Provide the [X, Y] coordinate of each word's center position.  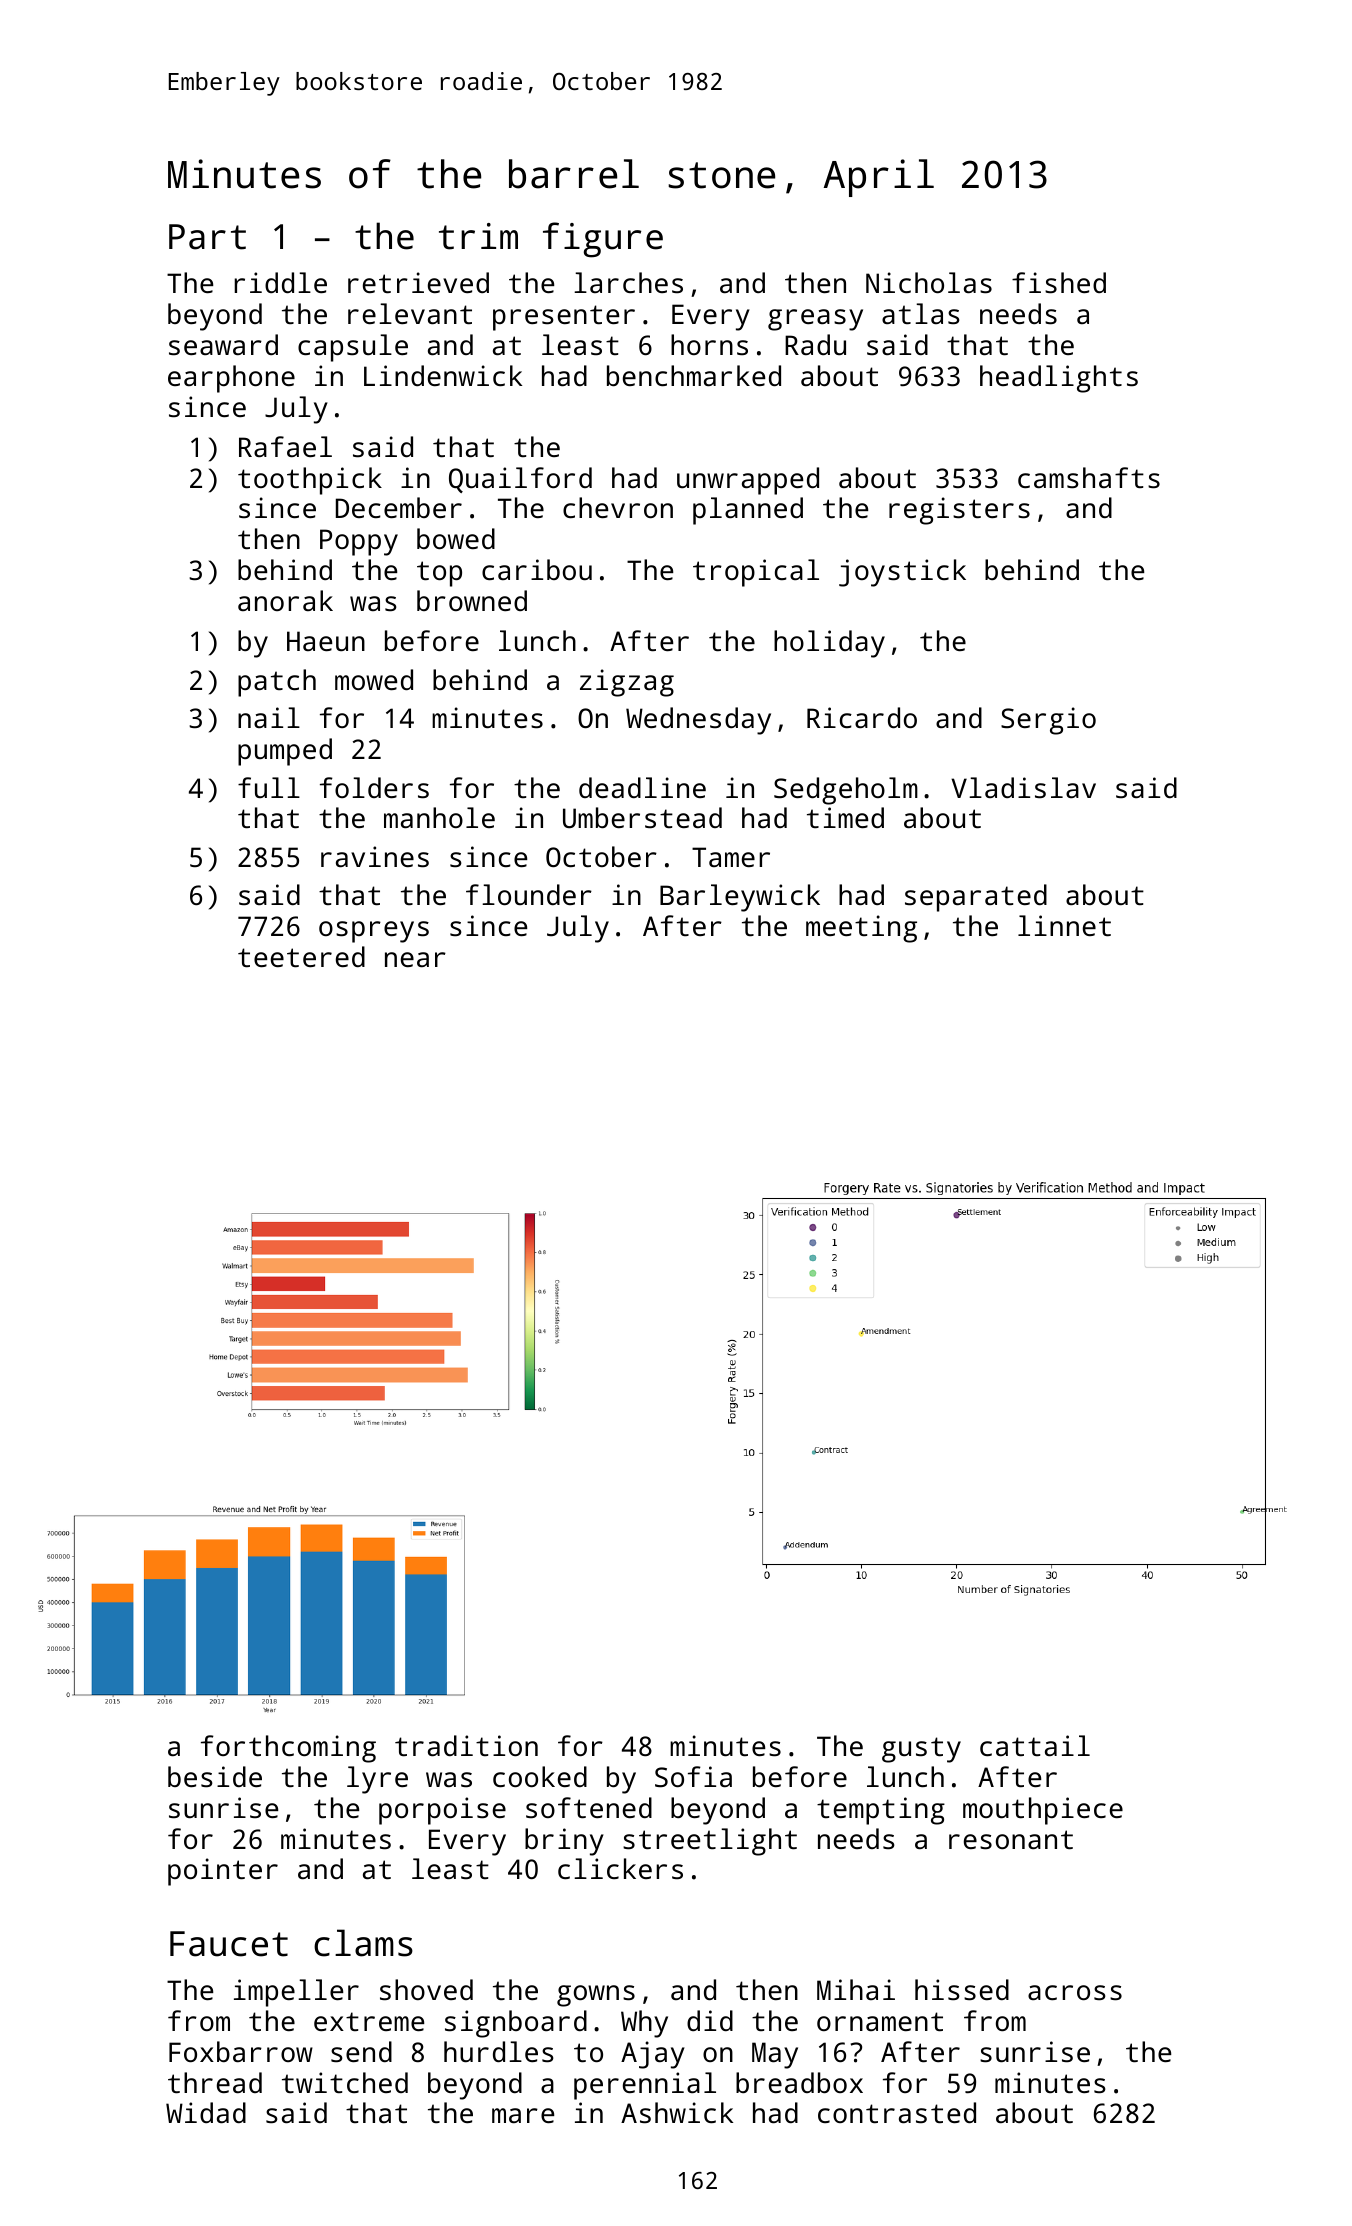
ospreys [374, 932]
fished [1059, 283]
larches [628, 282]
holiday [829, 644]
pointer [223, 1872]
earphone [231, 379]
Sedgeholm [846, 791]
